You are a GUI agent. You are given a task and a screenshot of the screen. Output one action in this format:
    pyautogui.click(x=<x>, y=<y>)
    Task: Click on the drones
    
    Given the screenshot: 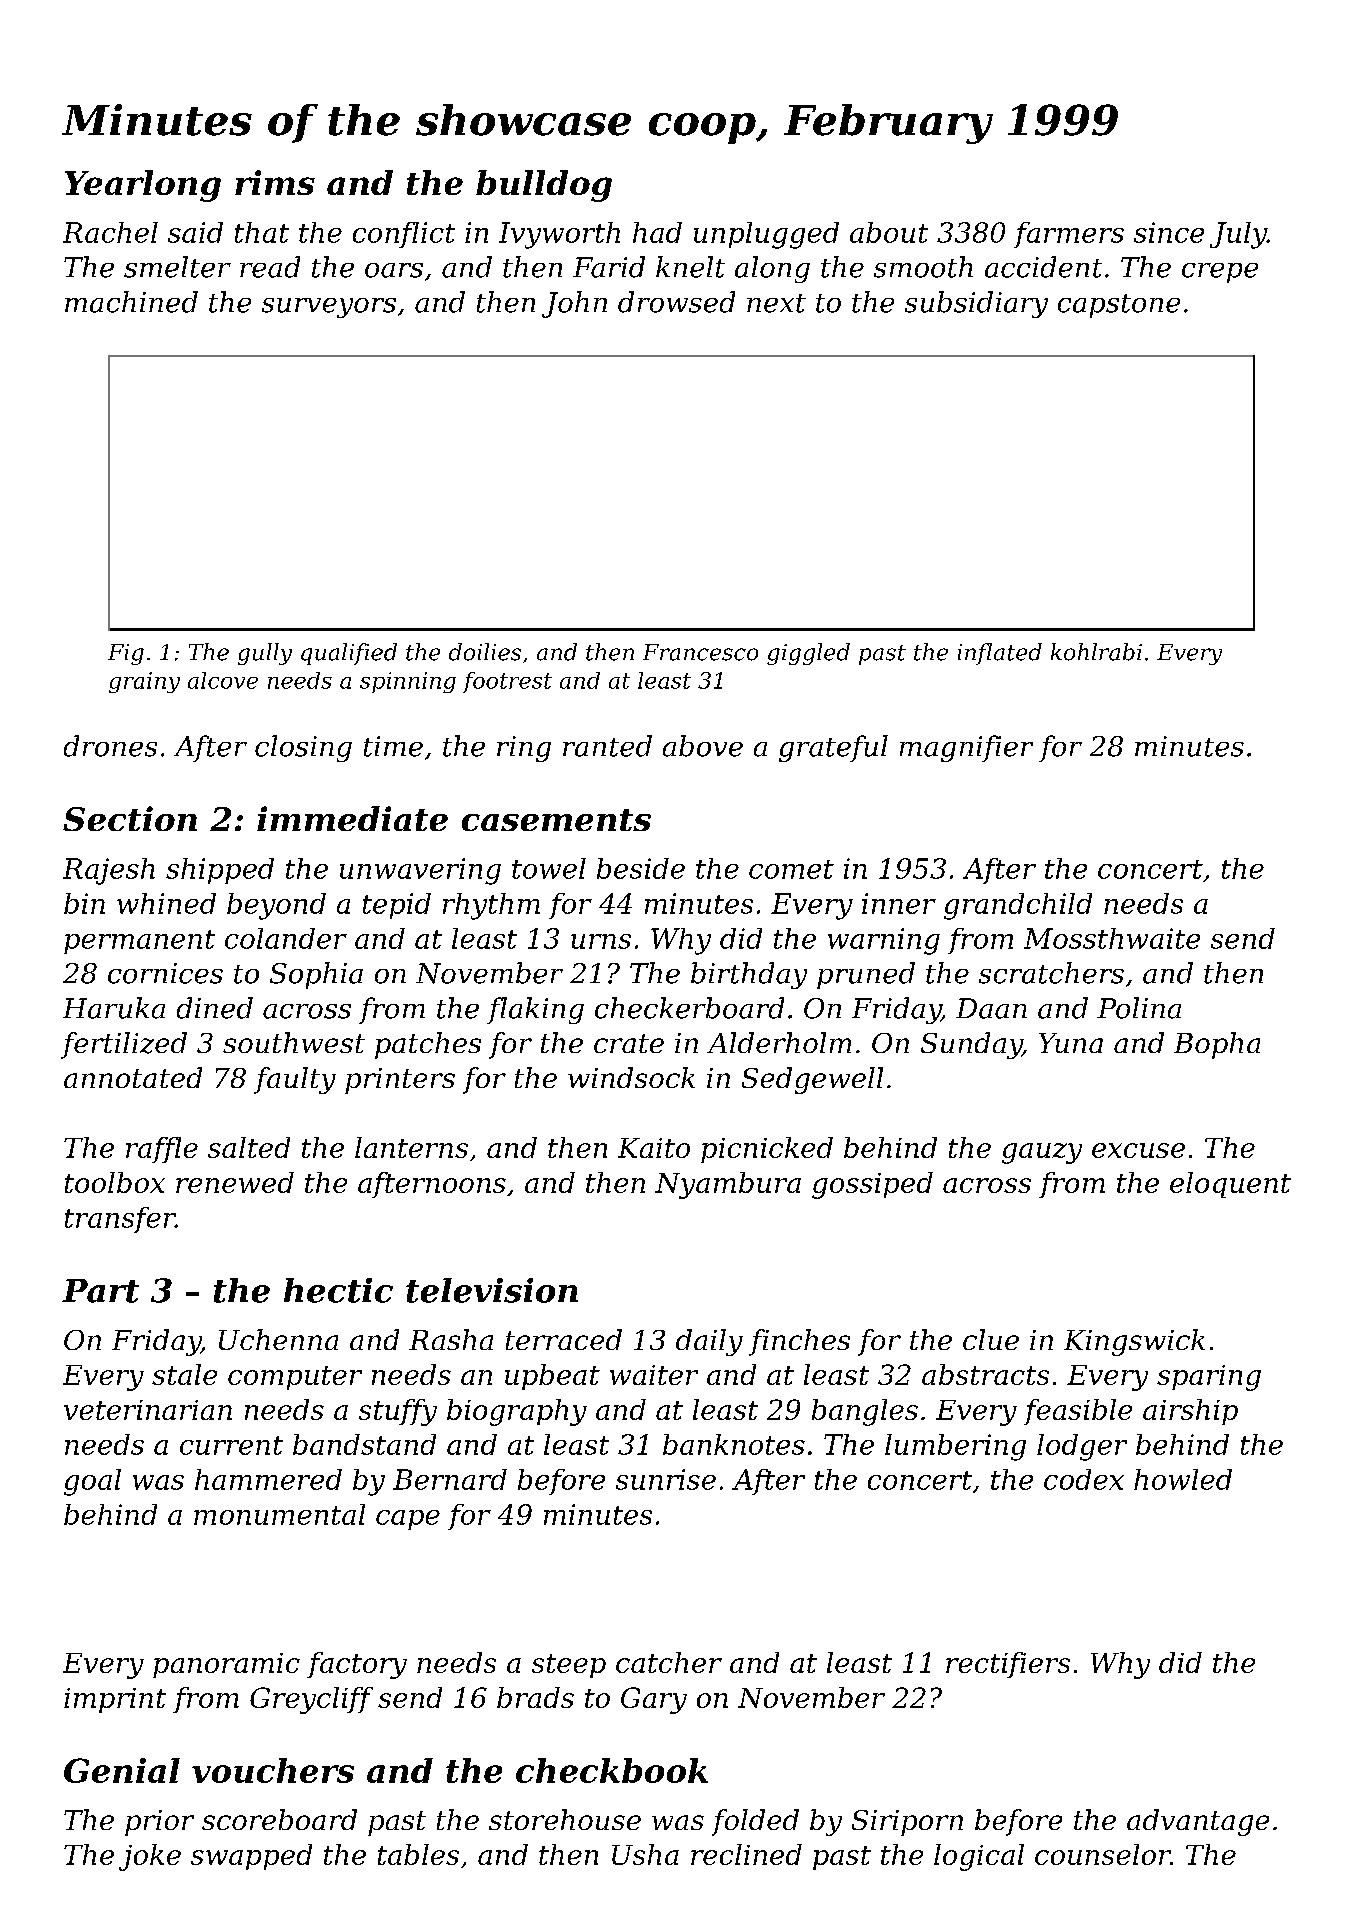 What is the action you would take?
    pyautogui.click(x=110, y=746)
